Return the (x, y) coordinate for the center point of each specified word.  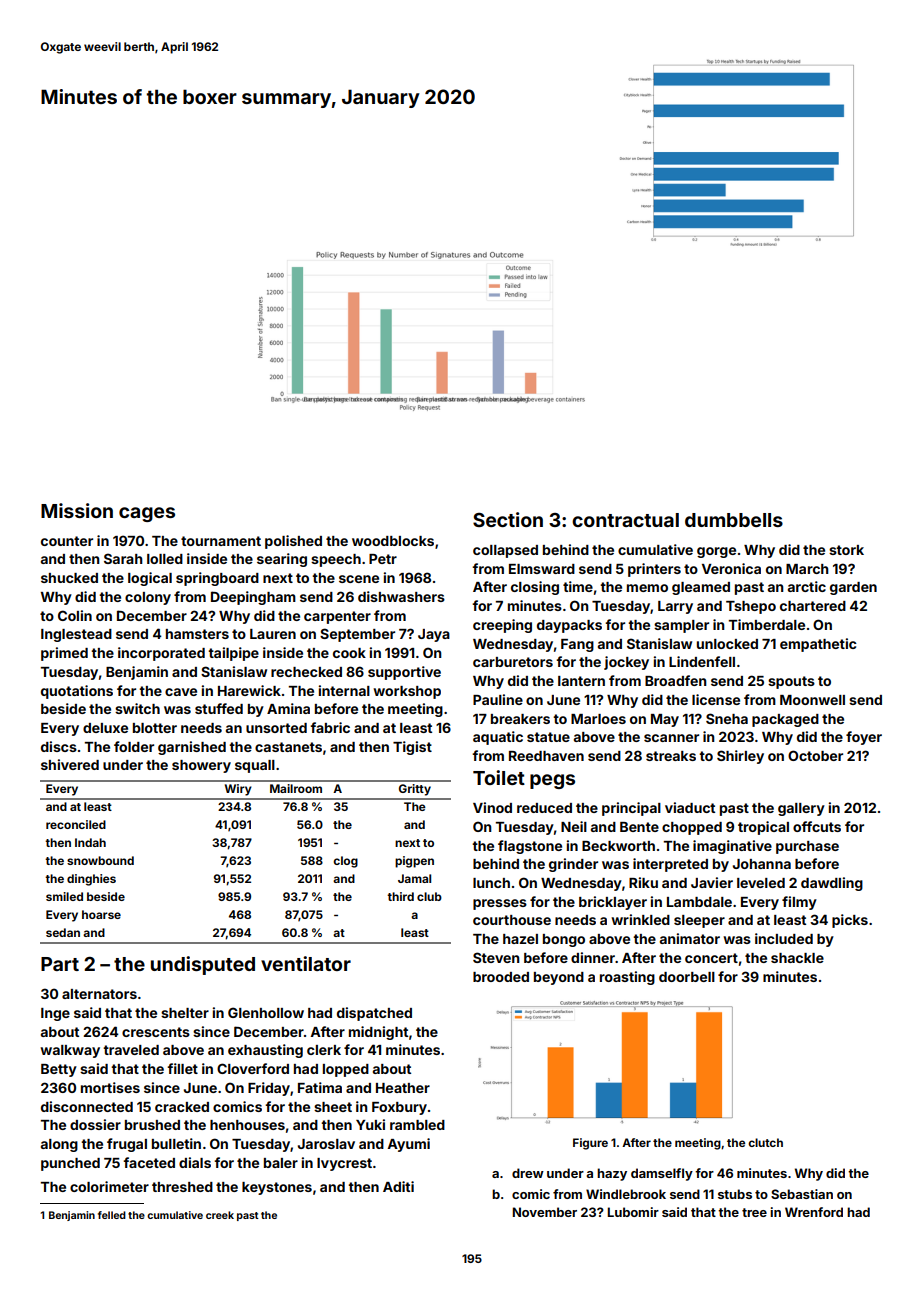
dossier (95, 1124)
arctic (807, 586)
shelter (185, 1013)
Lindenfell (702, 661)
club (429, 896)
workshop (407, 692)
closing (535, 588)
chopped (692, 828)
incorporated (161, 654)
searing (282, 560)
